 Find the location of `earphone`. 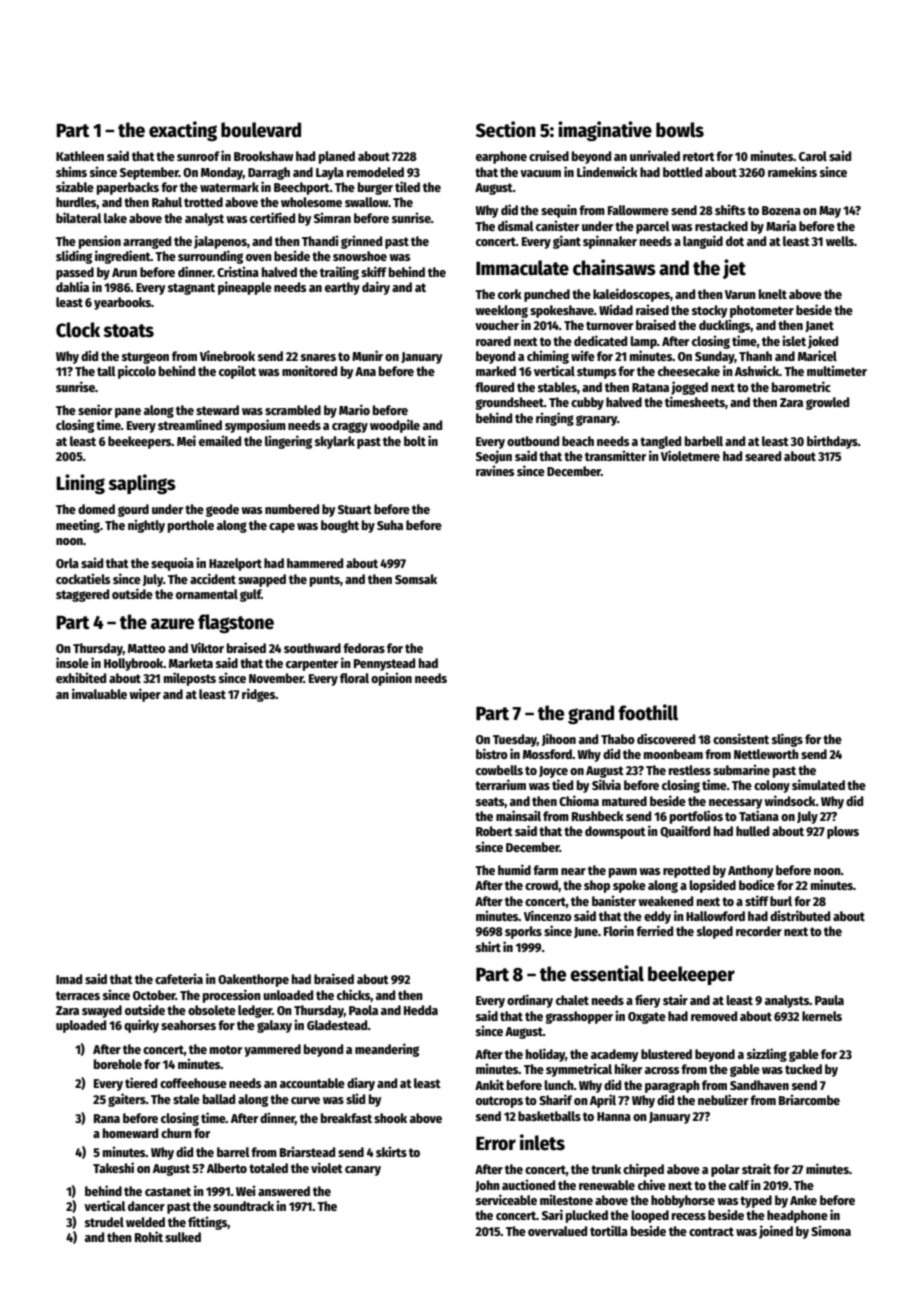

earphone is located at coordinates (501, 157).
